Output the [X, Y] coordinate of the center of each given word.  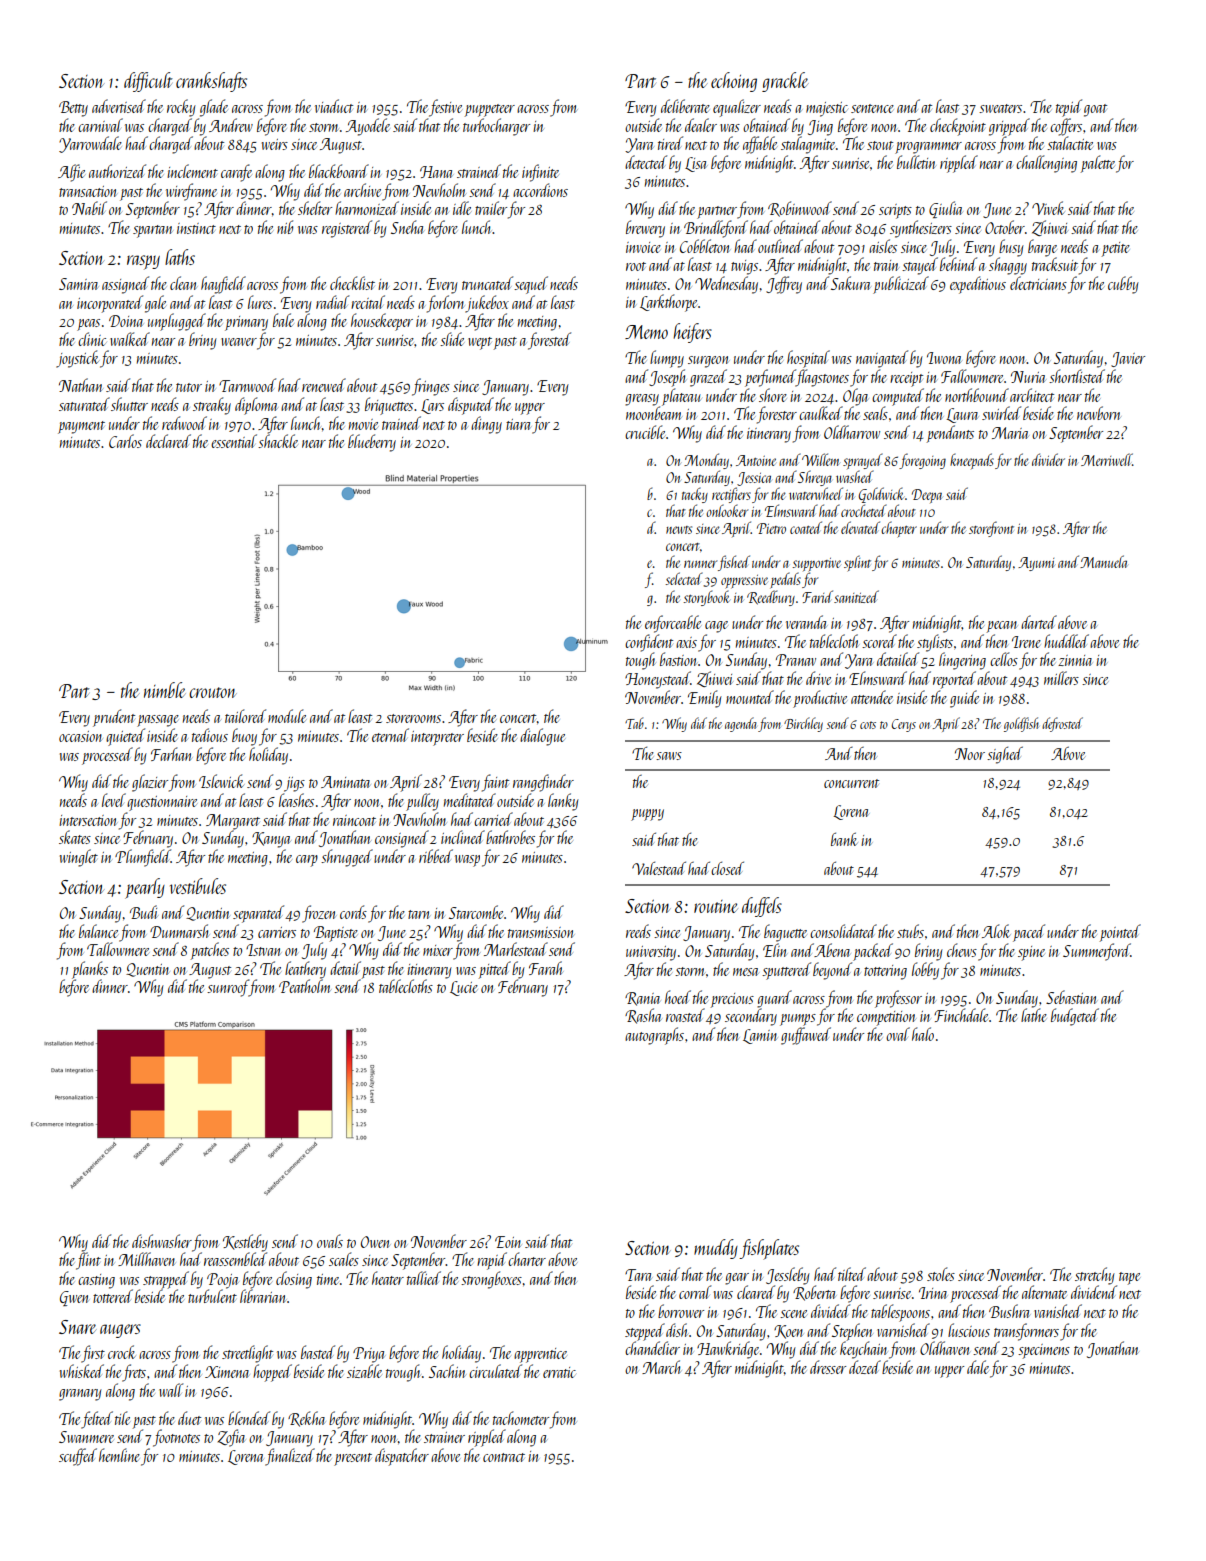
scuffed [78, 1457]
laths [180, 257]
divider [1048, 459]
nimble [165, 690]
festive [445, 108]
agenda [740, 724]
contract [504, 1457]
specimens [1044, 1351]
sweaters [1000, 108]
